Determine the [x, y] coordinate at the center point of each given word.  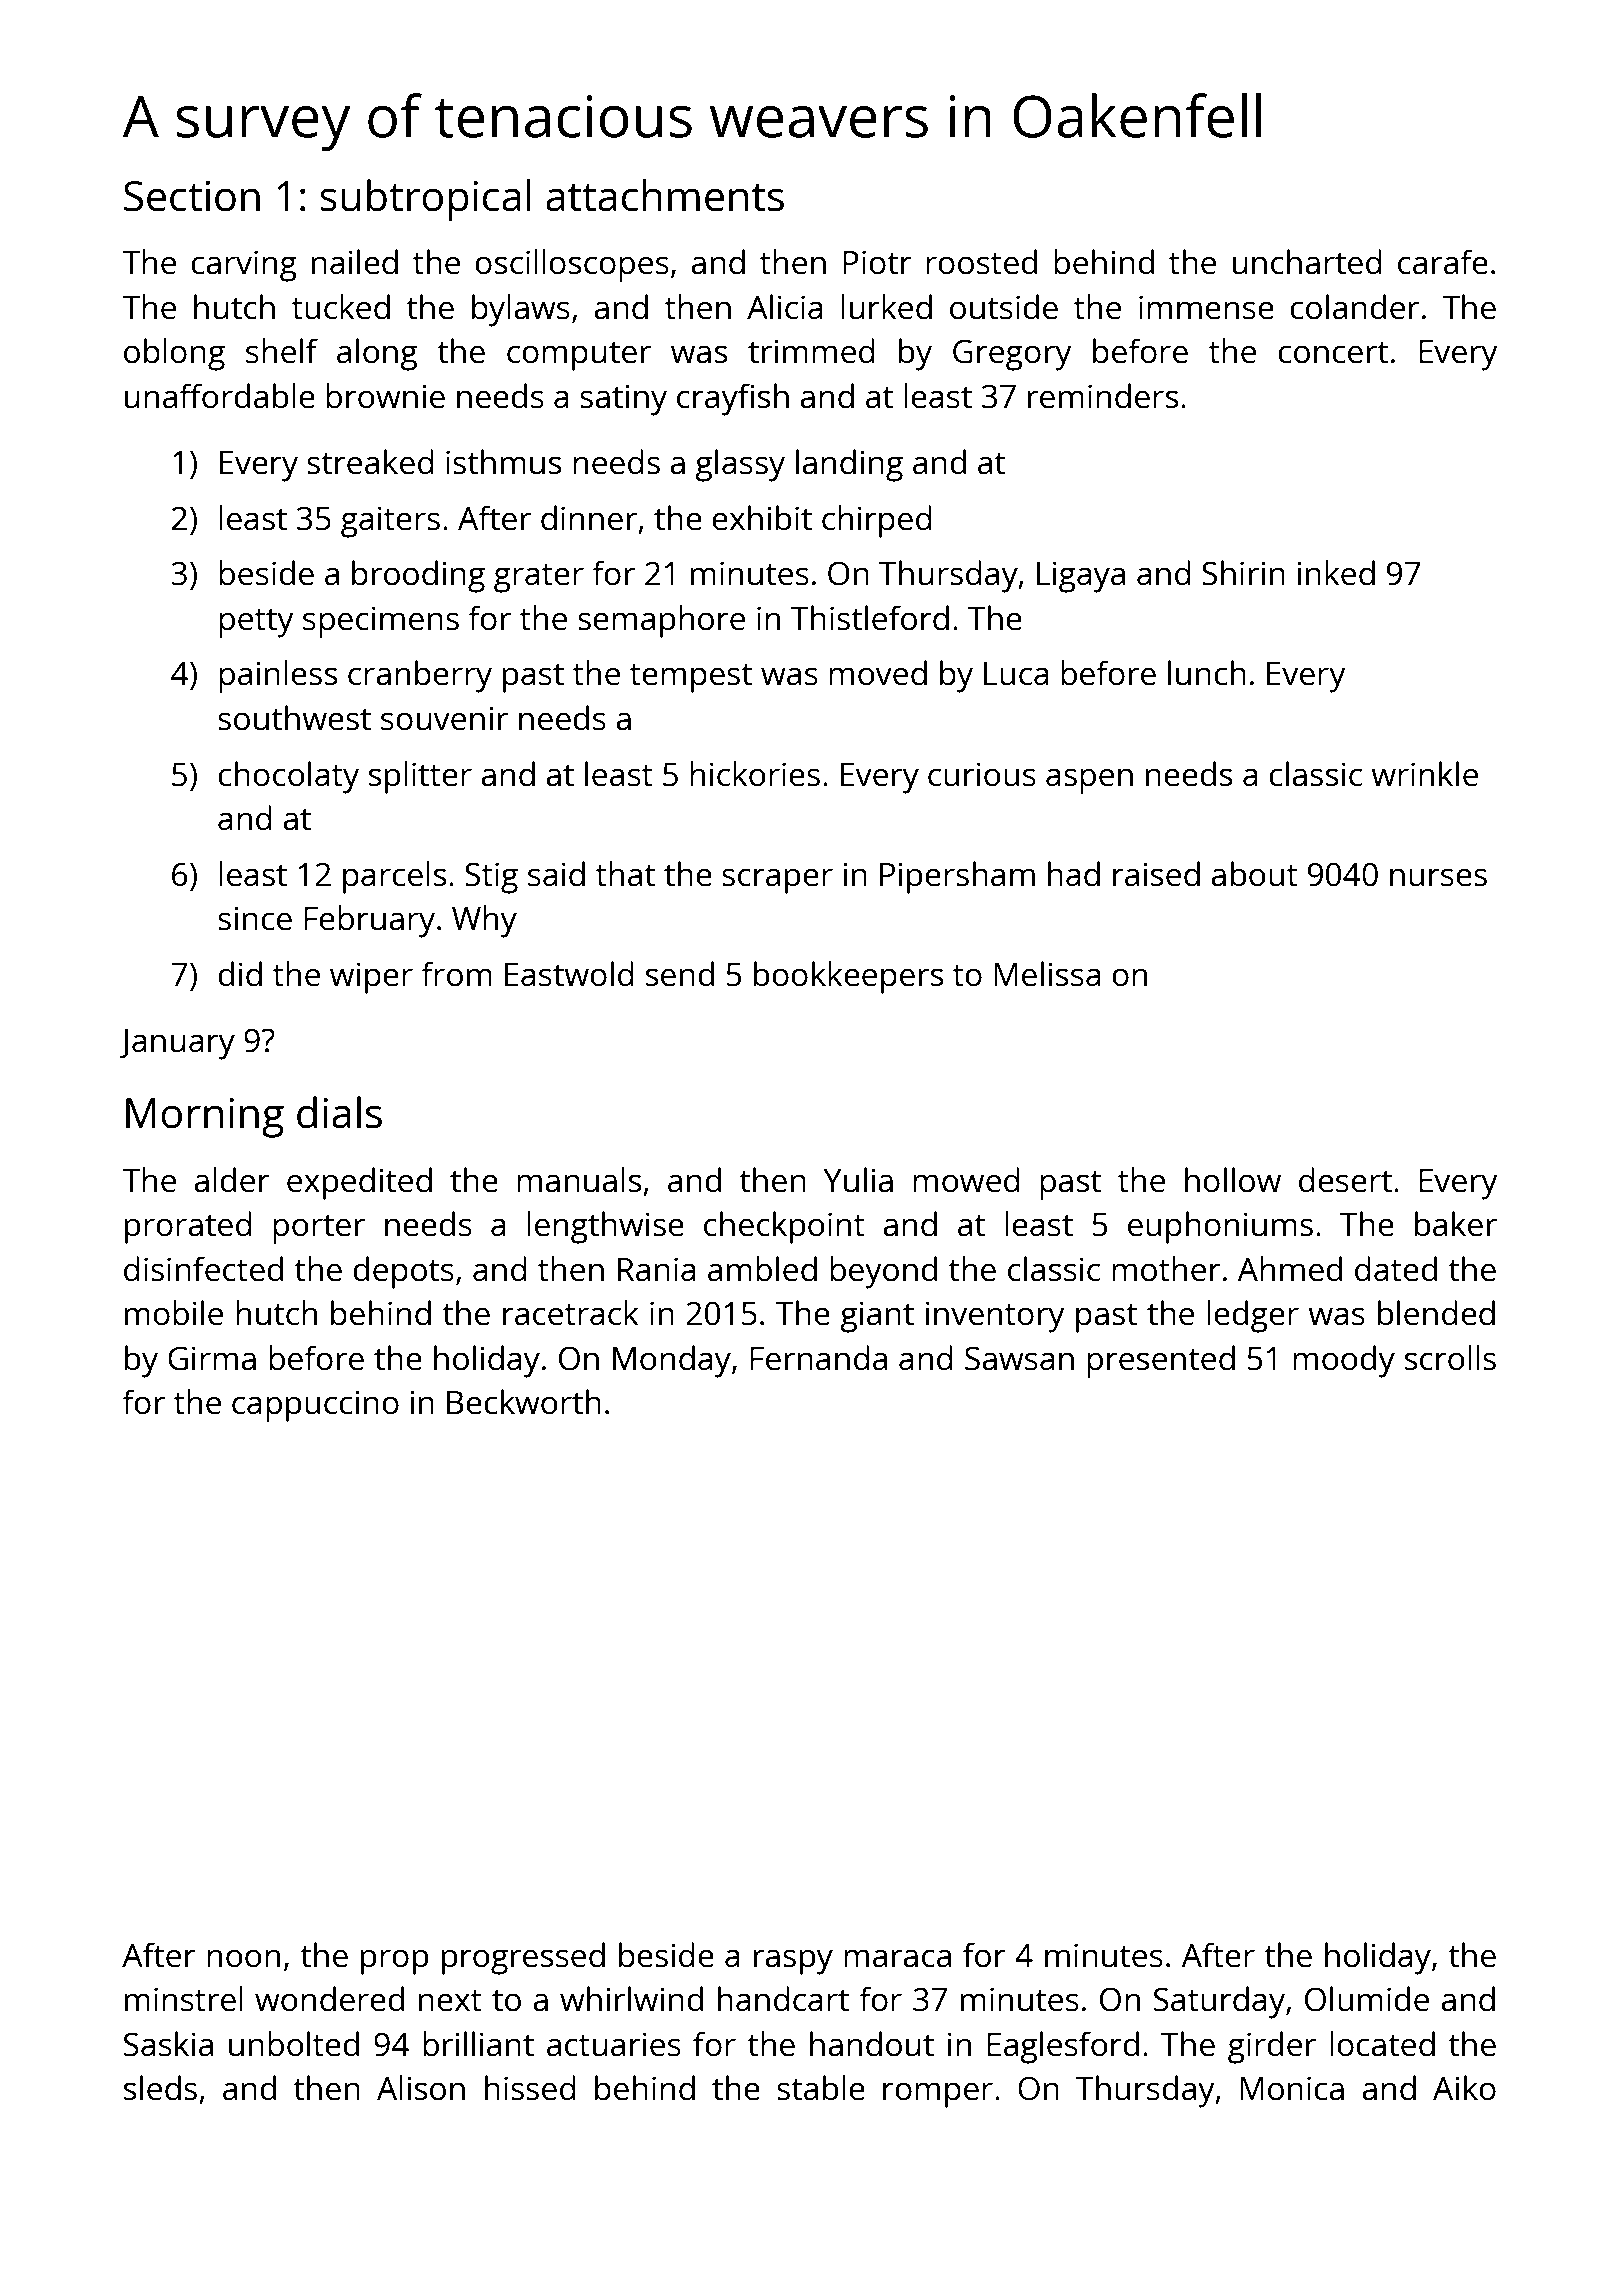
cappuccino [315, 1406]
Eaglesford [1063, 2047]
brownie [385, 396]
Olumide [1367, 1999]
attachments [665, 195]
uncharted [1307, 262]
